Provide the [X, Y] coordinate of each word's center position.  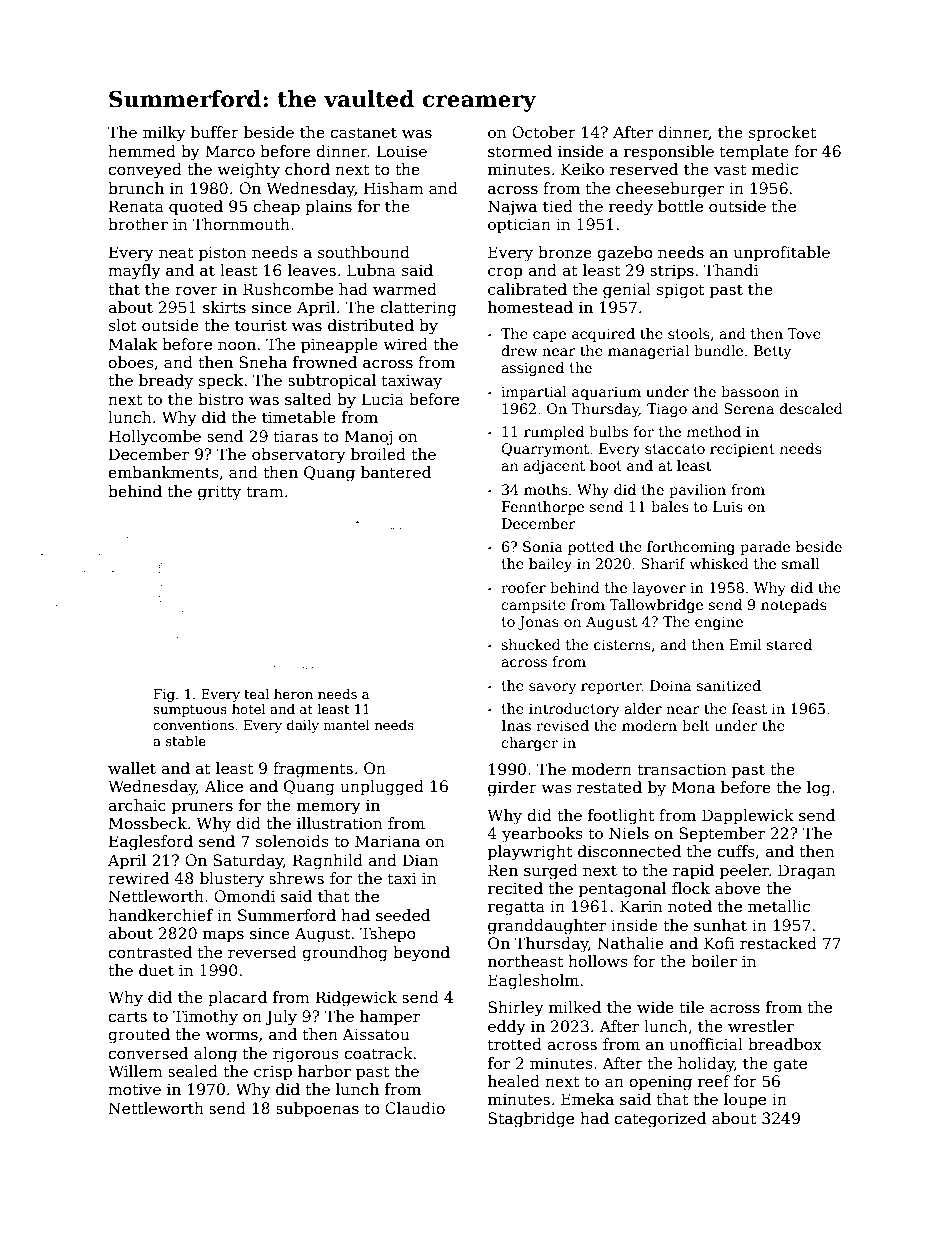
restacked [778, 943]
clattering [418, 309]
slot [123, 325]
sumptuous [190, 711]
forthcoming [691, 548]
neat [176, 253]
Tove [804, 333]
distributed [371, 325]
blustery [232, 880]
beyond [421, 954]
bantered [396, 472]
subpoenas [317, 1109]
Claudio [415, 1108]
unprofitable [782, 253]
